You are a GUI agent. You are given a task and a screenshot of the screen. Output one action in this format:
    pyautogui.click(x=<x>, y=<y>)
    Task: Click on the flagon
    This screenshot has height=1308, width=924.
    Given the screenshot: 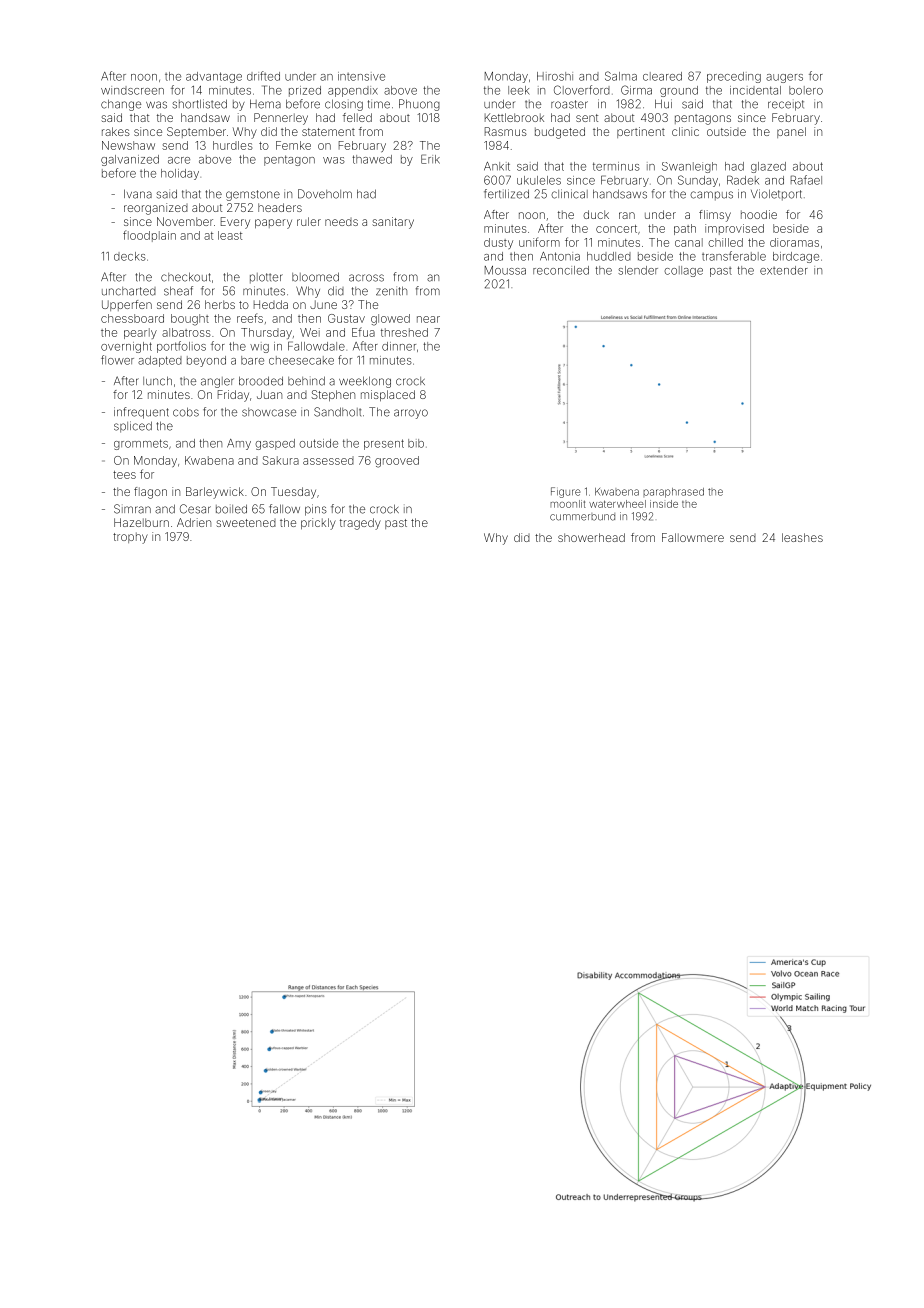 What is the action you would take?
    pyautogui.click(x=150, y=493)
